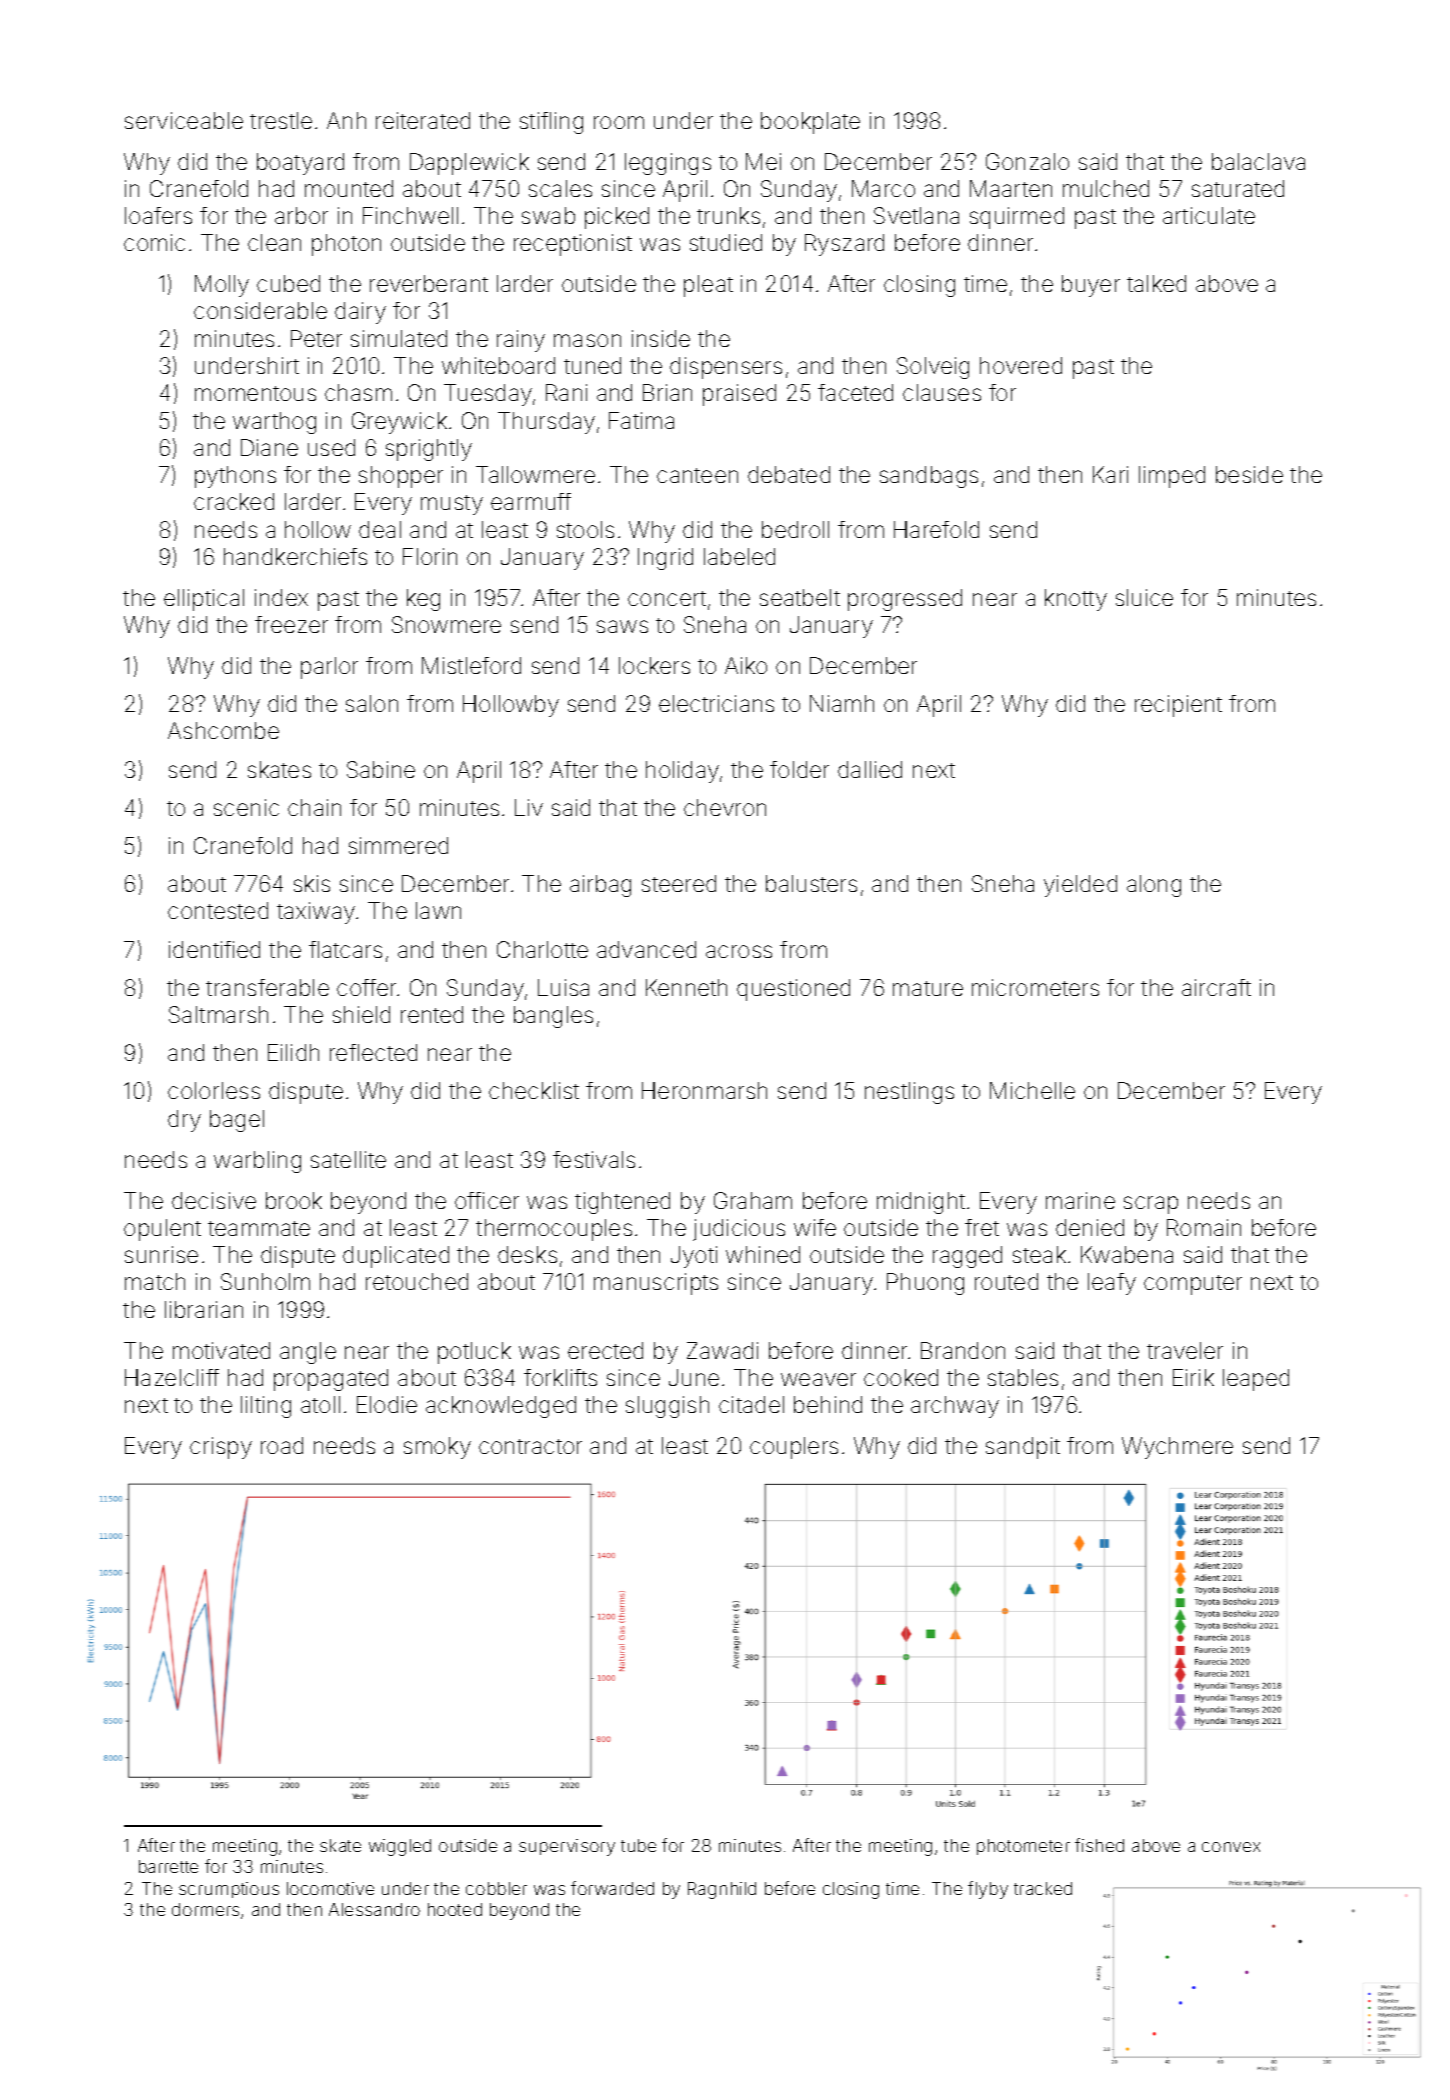 This screenshot has height=2100, width=1450. I want to click on road, so click(282, 1445).
